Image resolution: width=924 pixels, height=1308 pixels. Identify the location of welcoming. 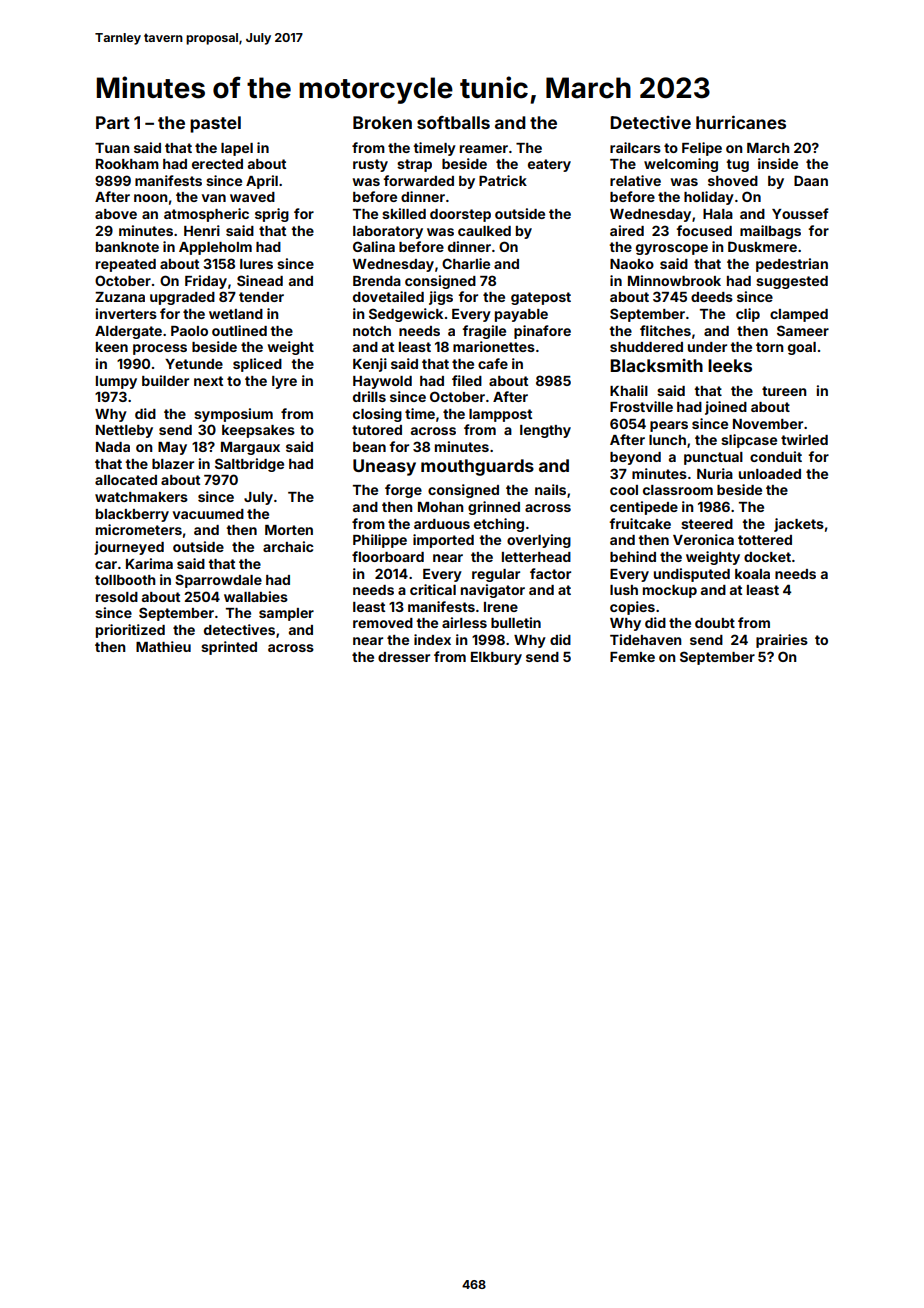
(681, 165).
